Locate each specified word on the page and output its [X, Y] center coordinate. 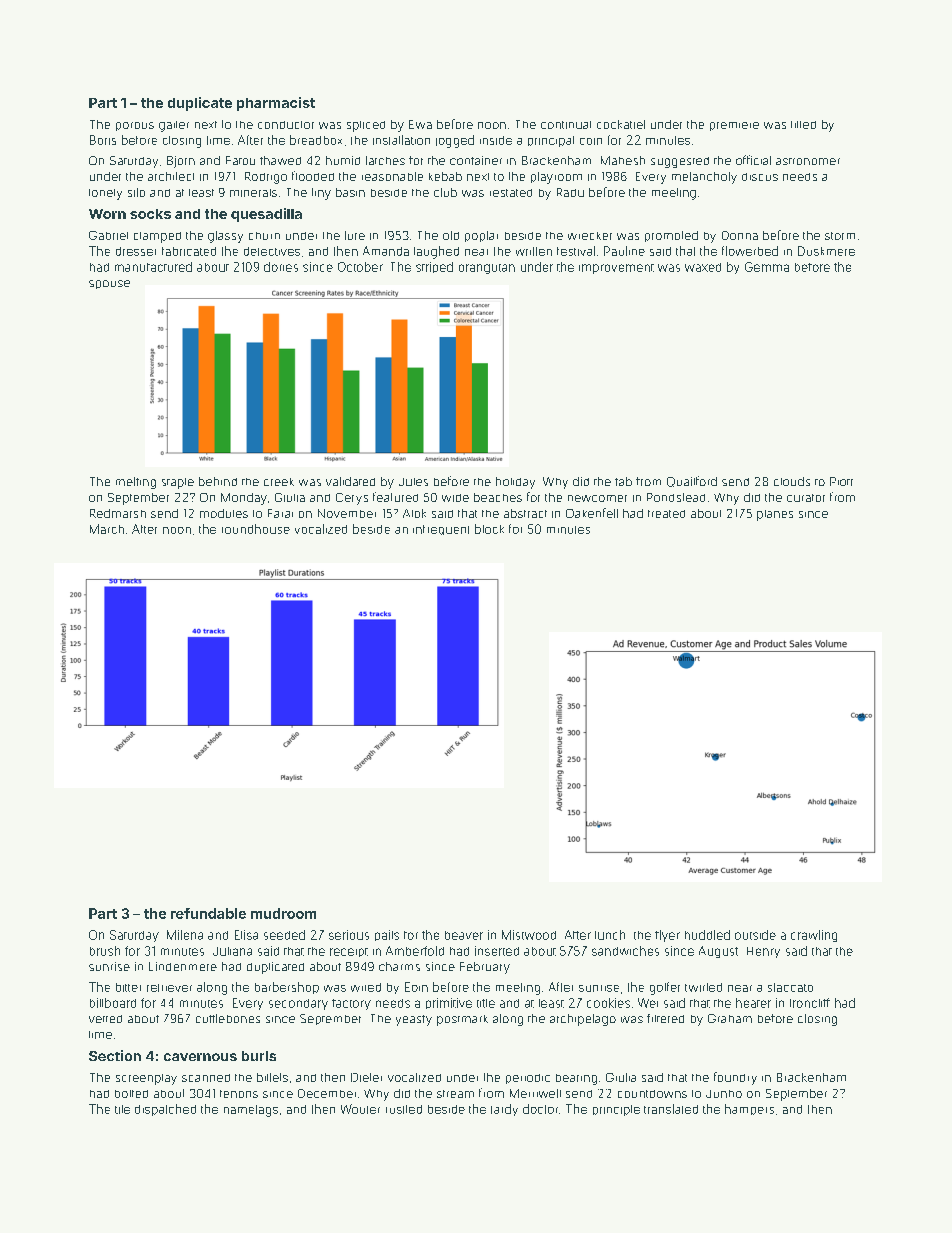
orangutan [487, 269]
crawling [814, 936]
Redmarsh [118, 513]
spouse [109, 284]
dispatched [165, 1110]
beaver [464, 935]
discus [760, 177]
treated [666, 514]
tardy [504, 1110]
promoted [671, 236]
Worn [107, 214]
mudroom [283, 913]
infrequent [441, 530]
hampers [749, 1109]
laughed [436, 252]
